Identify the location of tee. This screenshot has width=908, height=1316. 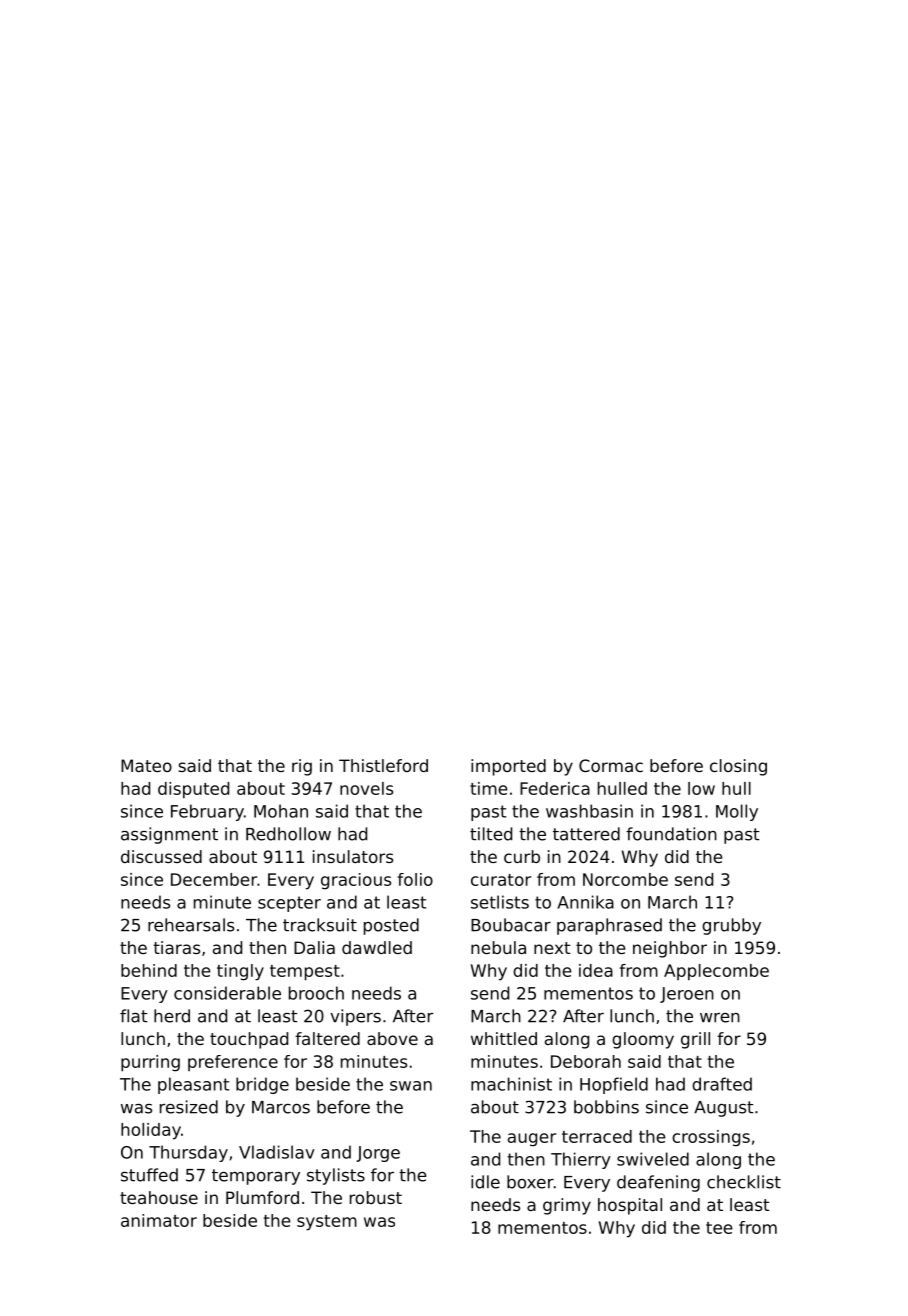
(719, 1228).
